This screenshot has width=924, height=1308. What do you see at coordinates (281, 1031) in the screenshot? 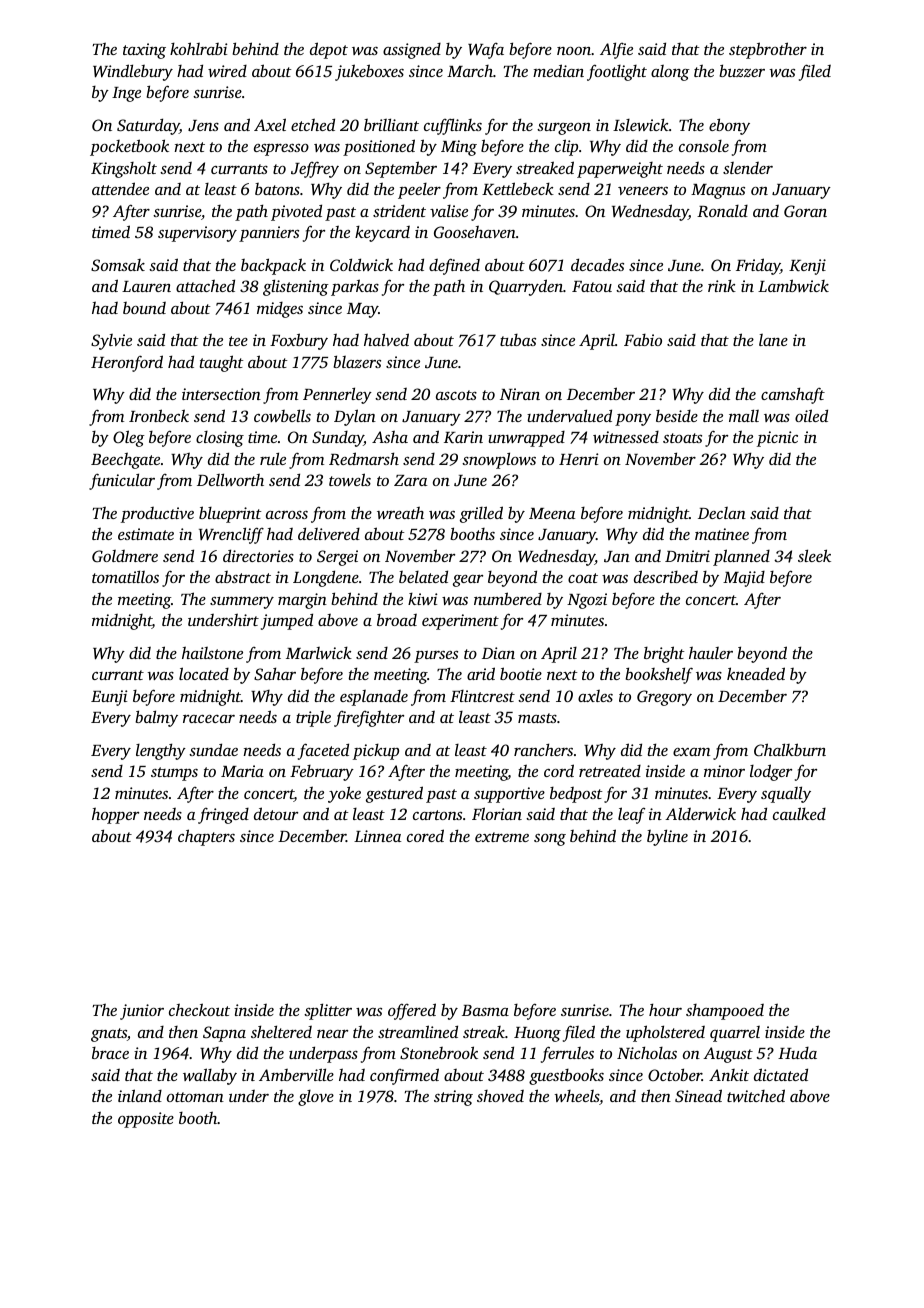
I see `sheltered` at bounding box center [281, 1031].
